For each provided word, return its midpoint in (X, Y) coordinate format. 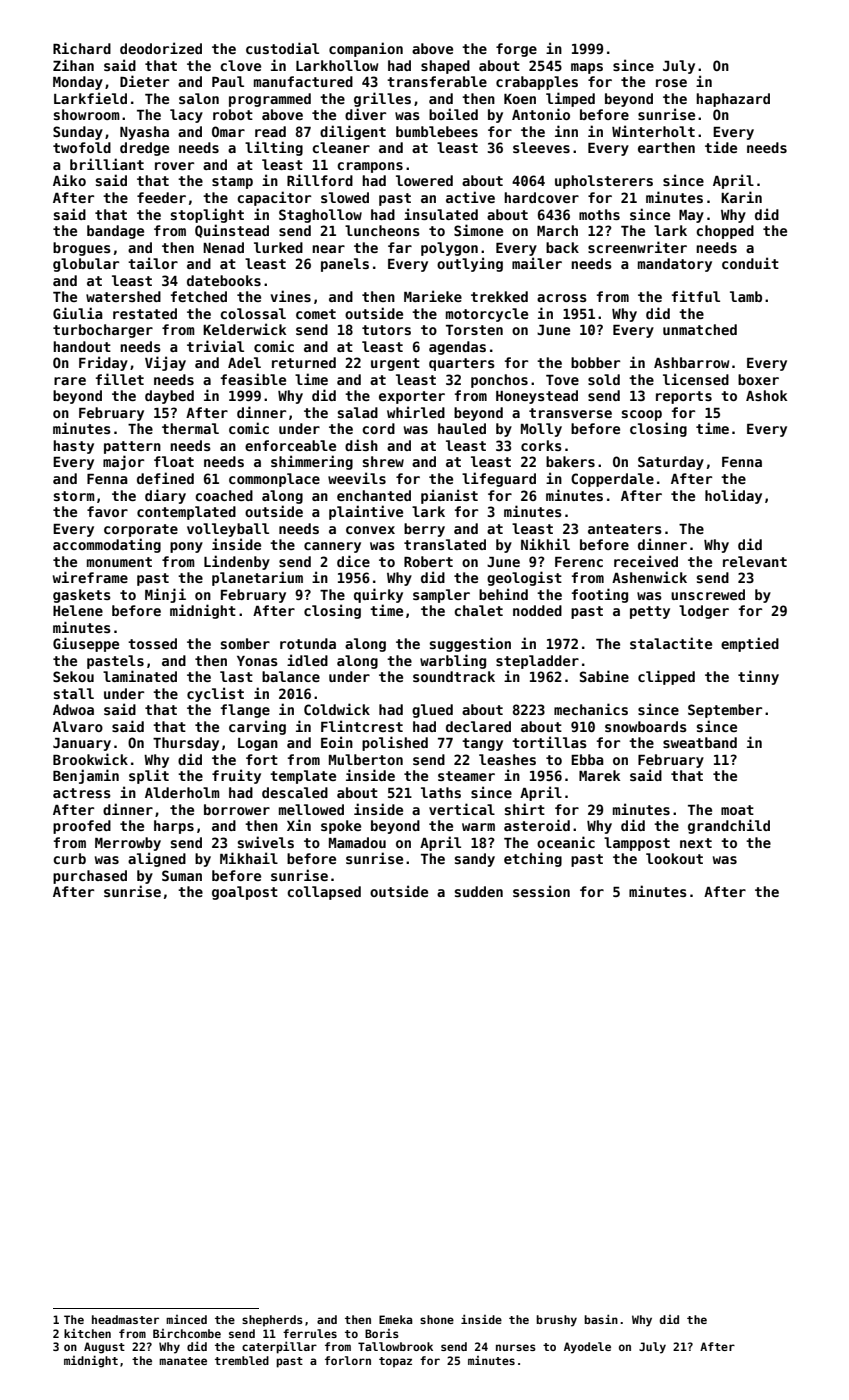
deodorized (161, 48)
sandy (475, 860)
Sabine (604, 676)
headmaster (125, 1319)
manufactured (303, 81)
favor (107, 511)
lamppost (637, 844)
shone (437, 1319)
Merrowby (128, 844)
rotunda (308, 643)
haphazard (733, 100)
